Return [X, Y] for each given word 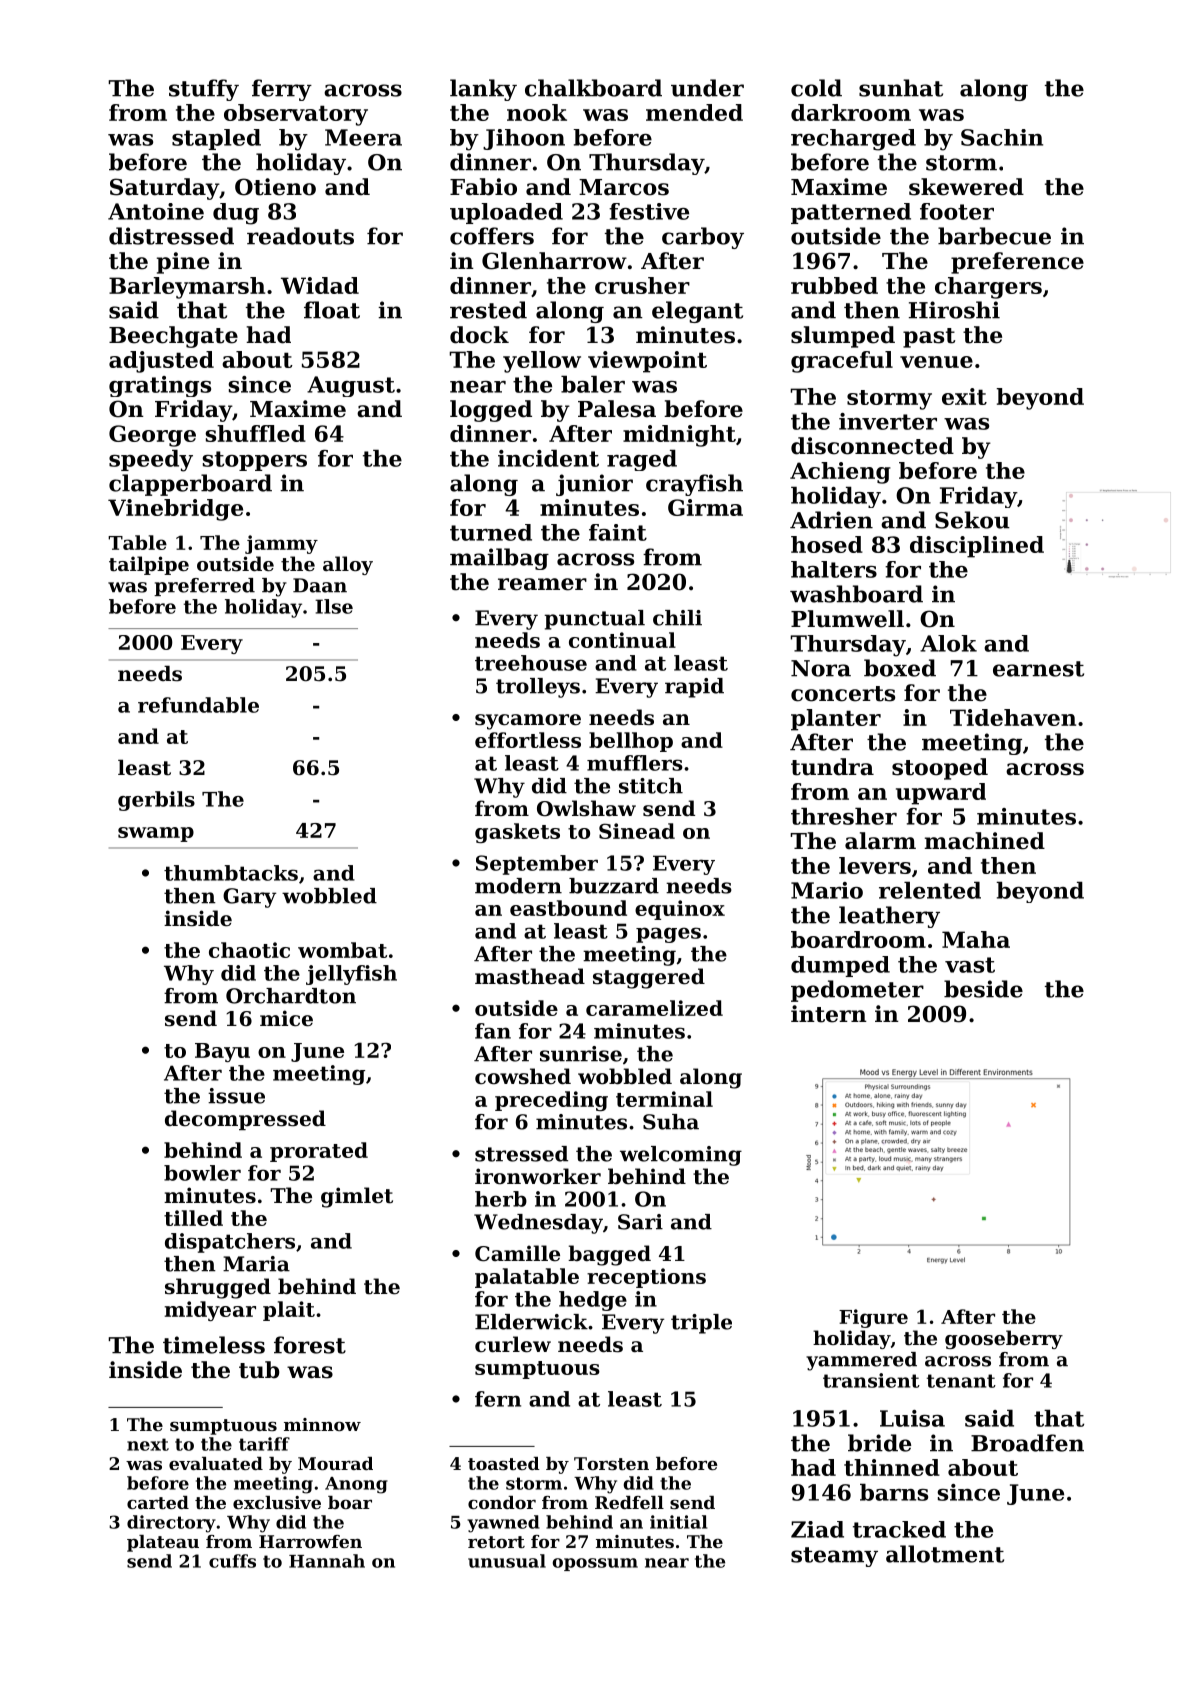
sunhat [901, 88]
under [707, 88]
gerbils [156, 801]
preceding [551, 1101]
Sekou [972, 520]
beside [983, 989]
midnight [679, 436]
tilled [193, 1218]
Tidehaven [1013, 717]
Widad [320, 285]
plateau [163, 1543]
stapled [216, 139]
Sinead [637, 831]
